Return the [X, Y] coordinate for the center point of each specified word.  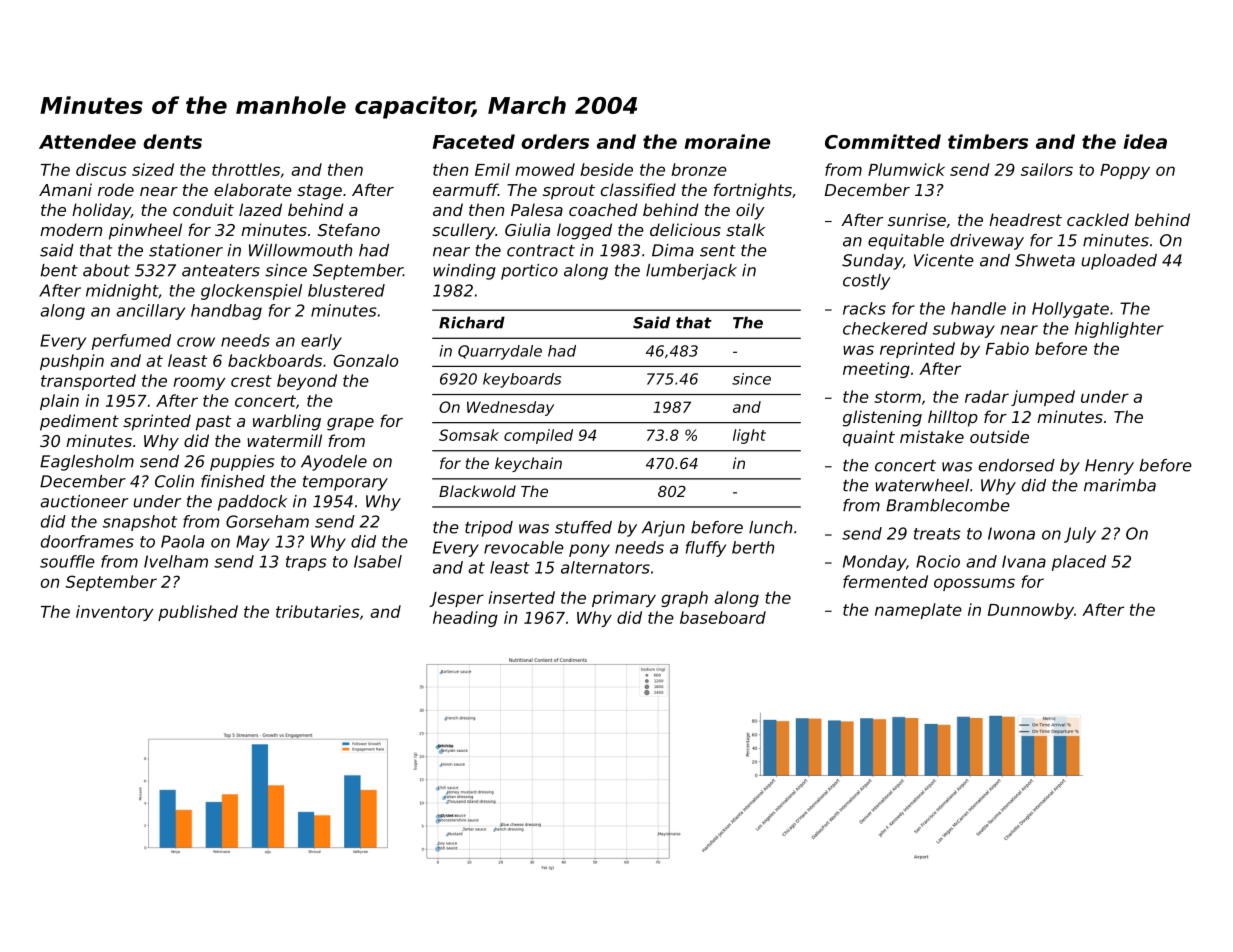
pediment [79, 422]
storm [897, 397]
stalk [745, 229]
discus [101, 169]
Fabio [1007, 348]
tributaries [318, 611]
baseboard [723, 617]
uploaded [1119, 262]
